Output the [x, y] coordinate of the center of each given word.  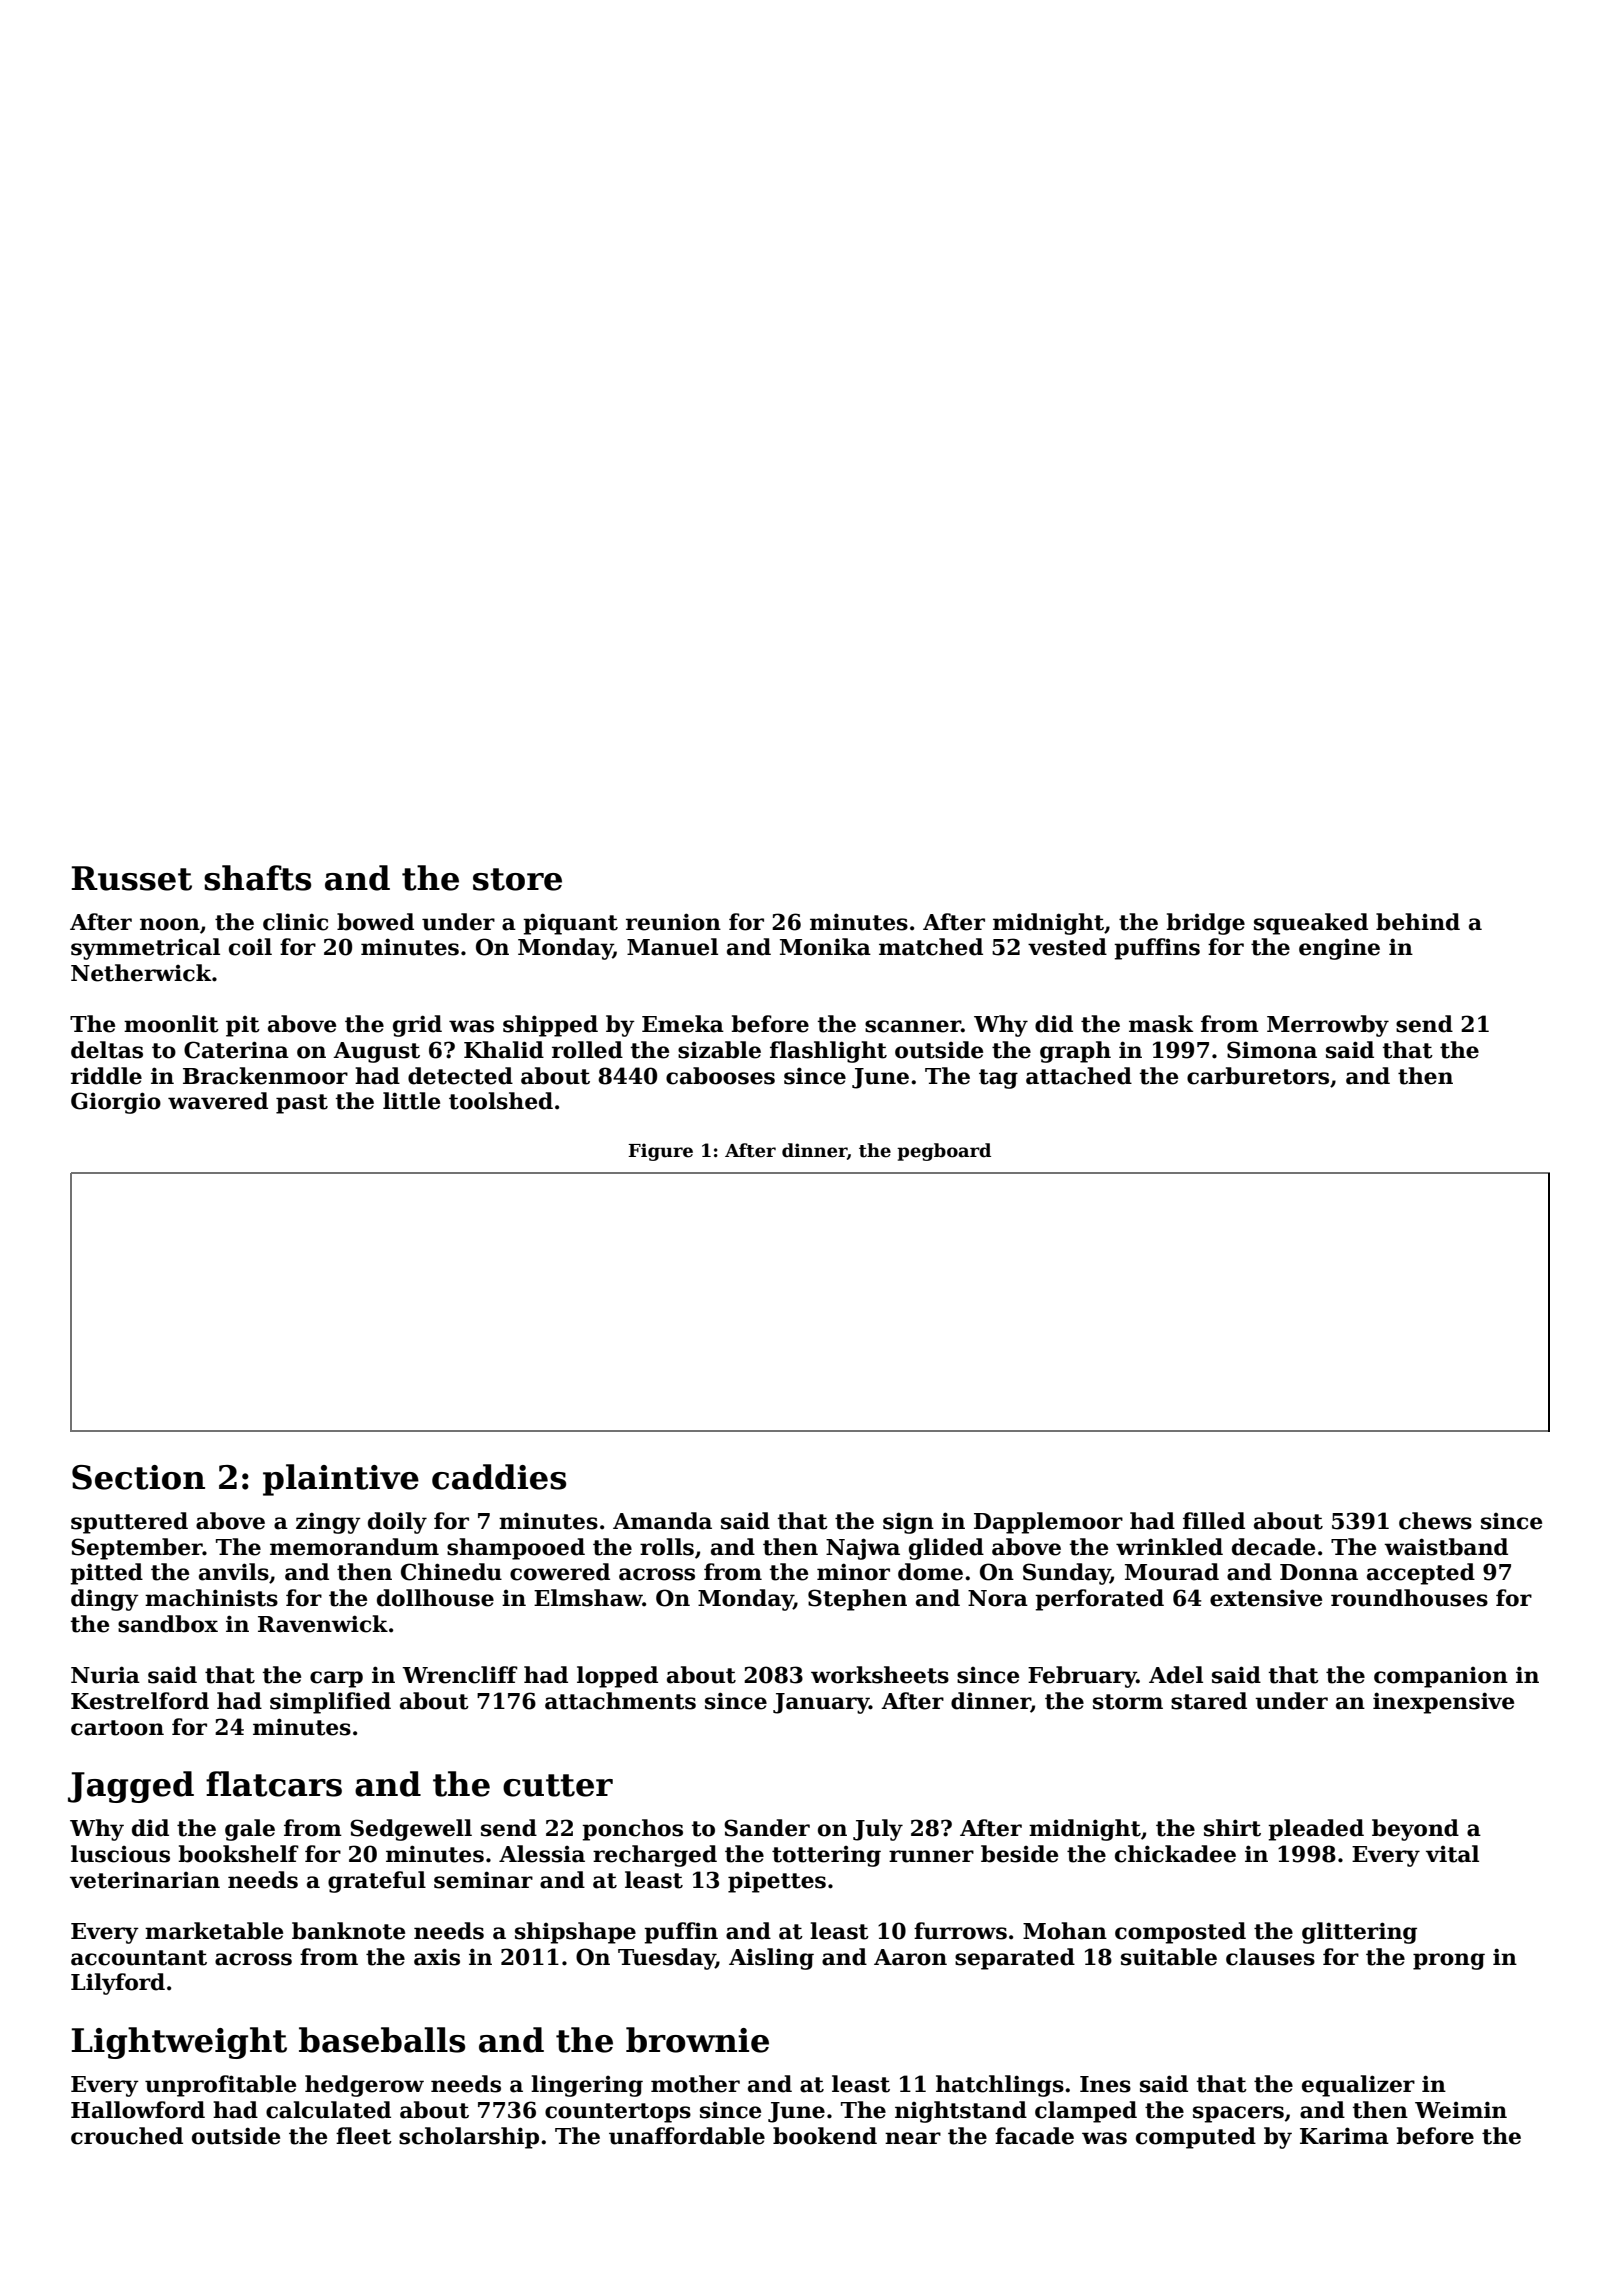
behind [1418, 922]
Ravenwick [323, 1624]
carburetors [1258, 1076]
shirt [1232, 1828]
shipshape [575, 1933]
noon [170, 924]
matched [931, 947]
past [302, 1104]
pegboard [944, 1152]
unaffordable [687, 2136]
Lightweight [179, 2043]
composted [1180, 1933]
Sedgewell [411, 1830]
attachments [620, 1701]
